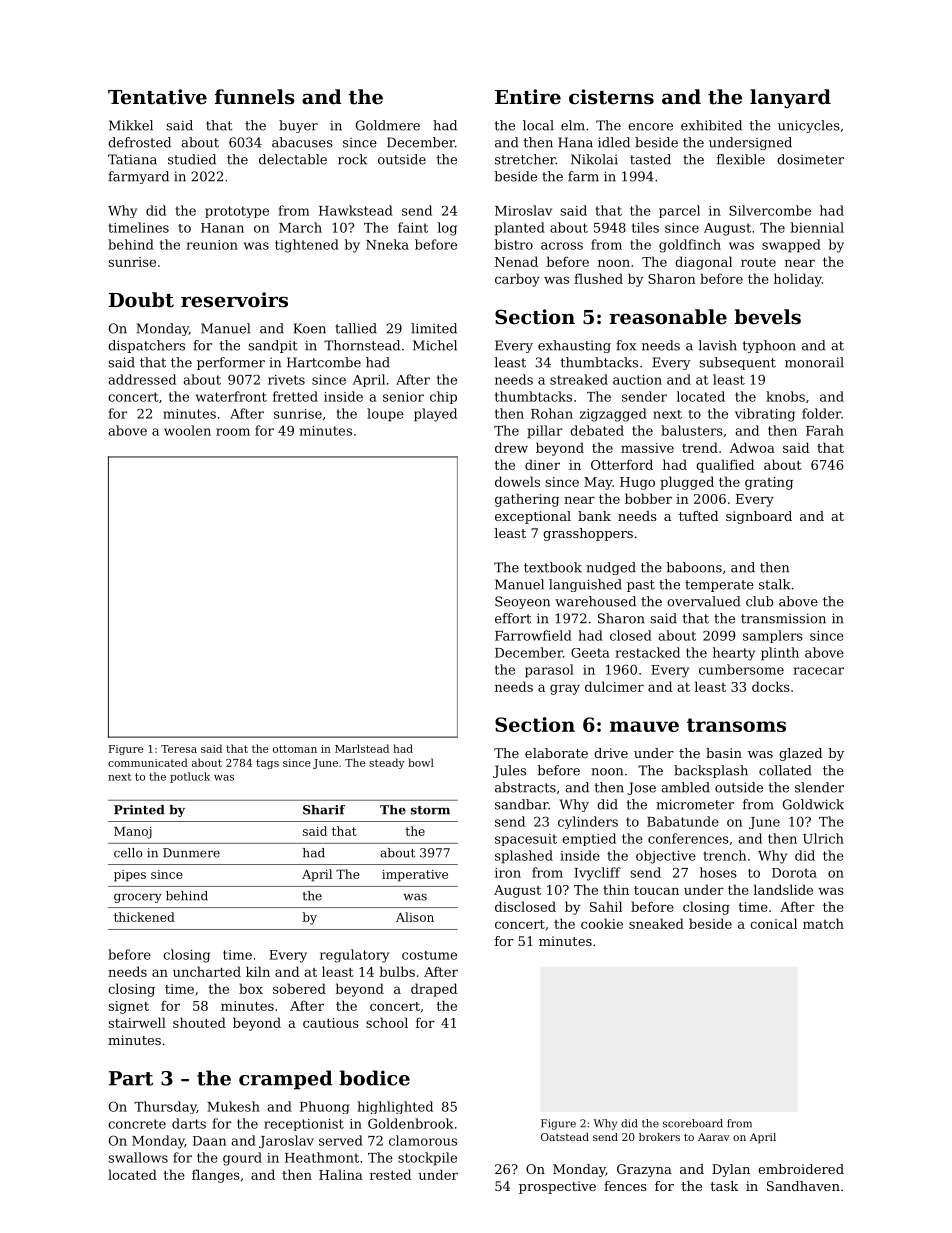  What do you see at coordinates (139, 142) in the screenshot?
I see `defrosted` at bounding box center [139, 142].
